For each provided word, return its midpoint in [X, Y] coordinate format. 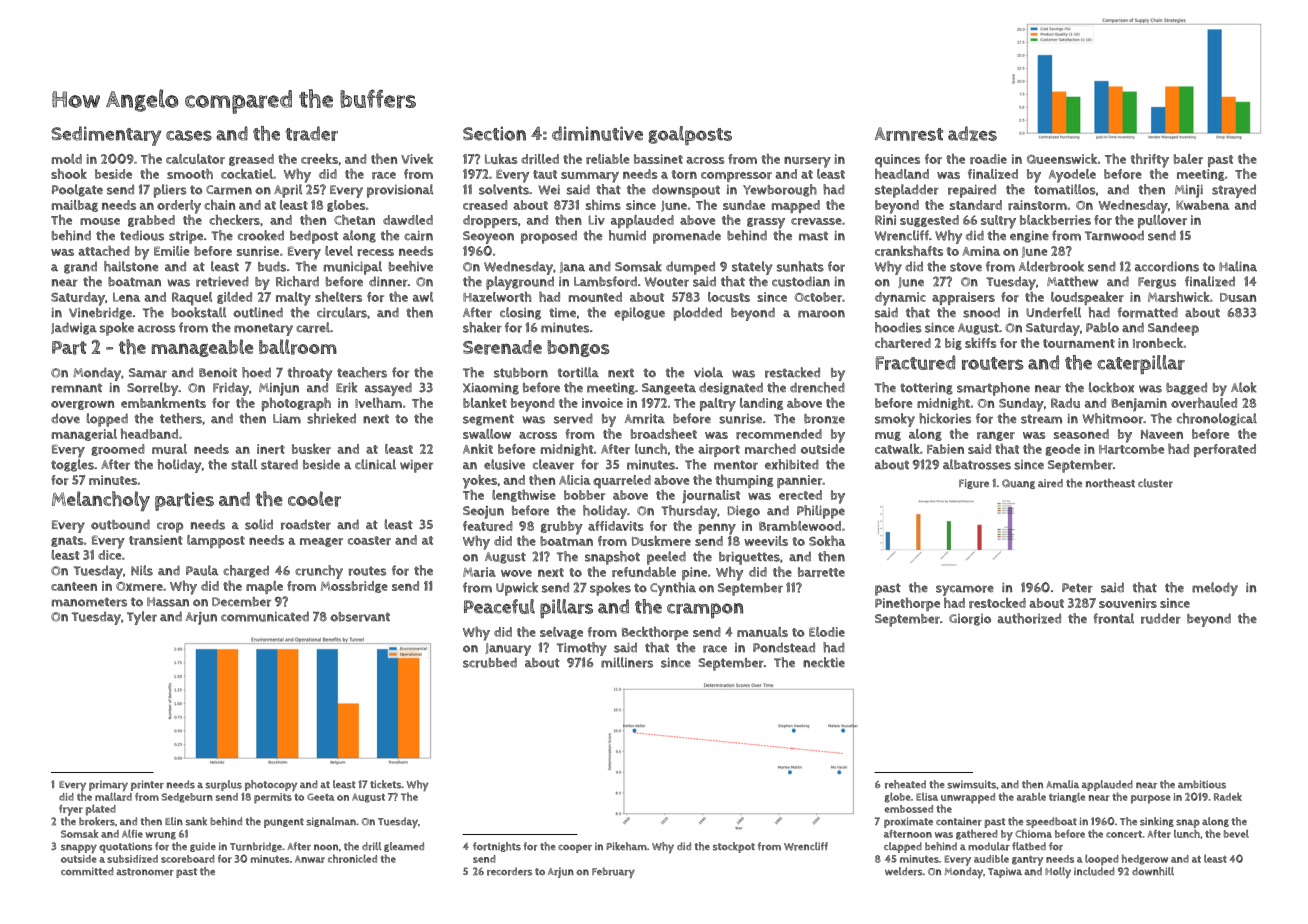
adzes [972, 133]
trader [311, 133]
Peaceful [499, 606]
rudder [1161, 618]
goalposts [690, 136]
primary [108, 785]
